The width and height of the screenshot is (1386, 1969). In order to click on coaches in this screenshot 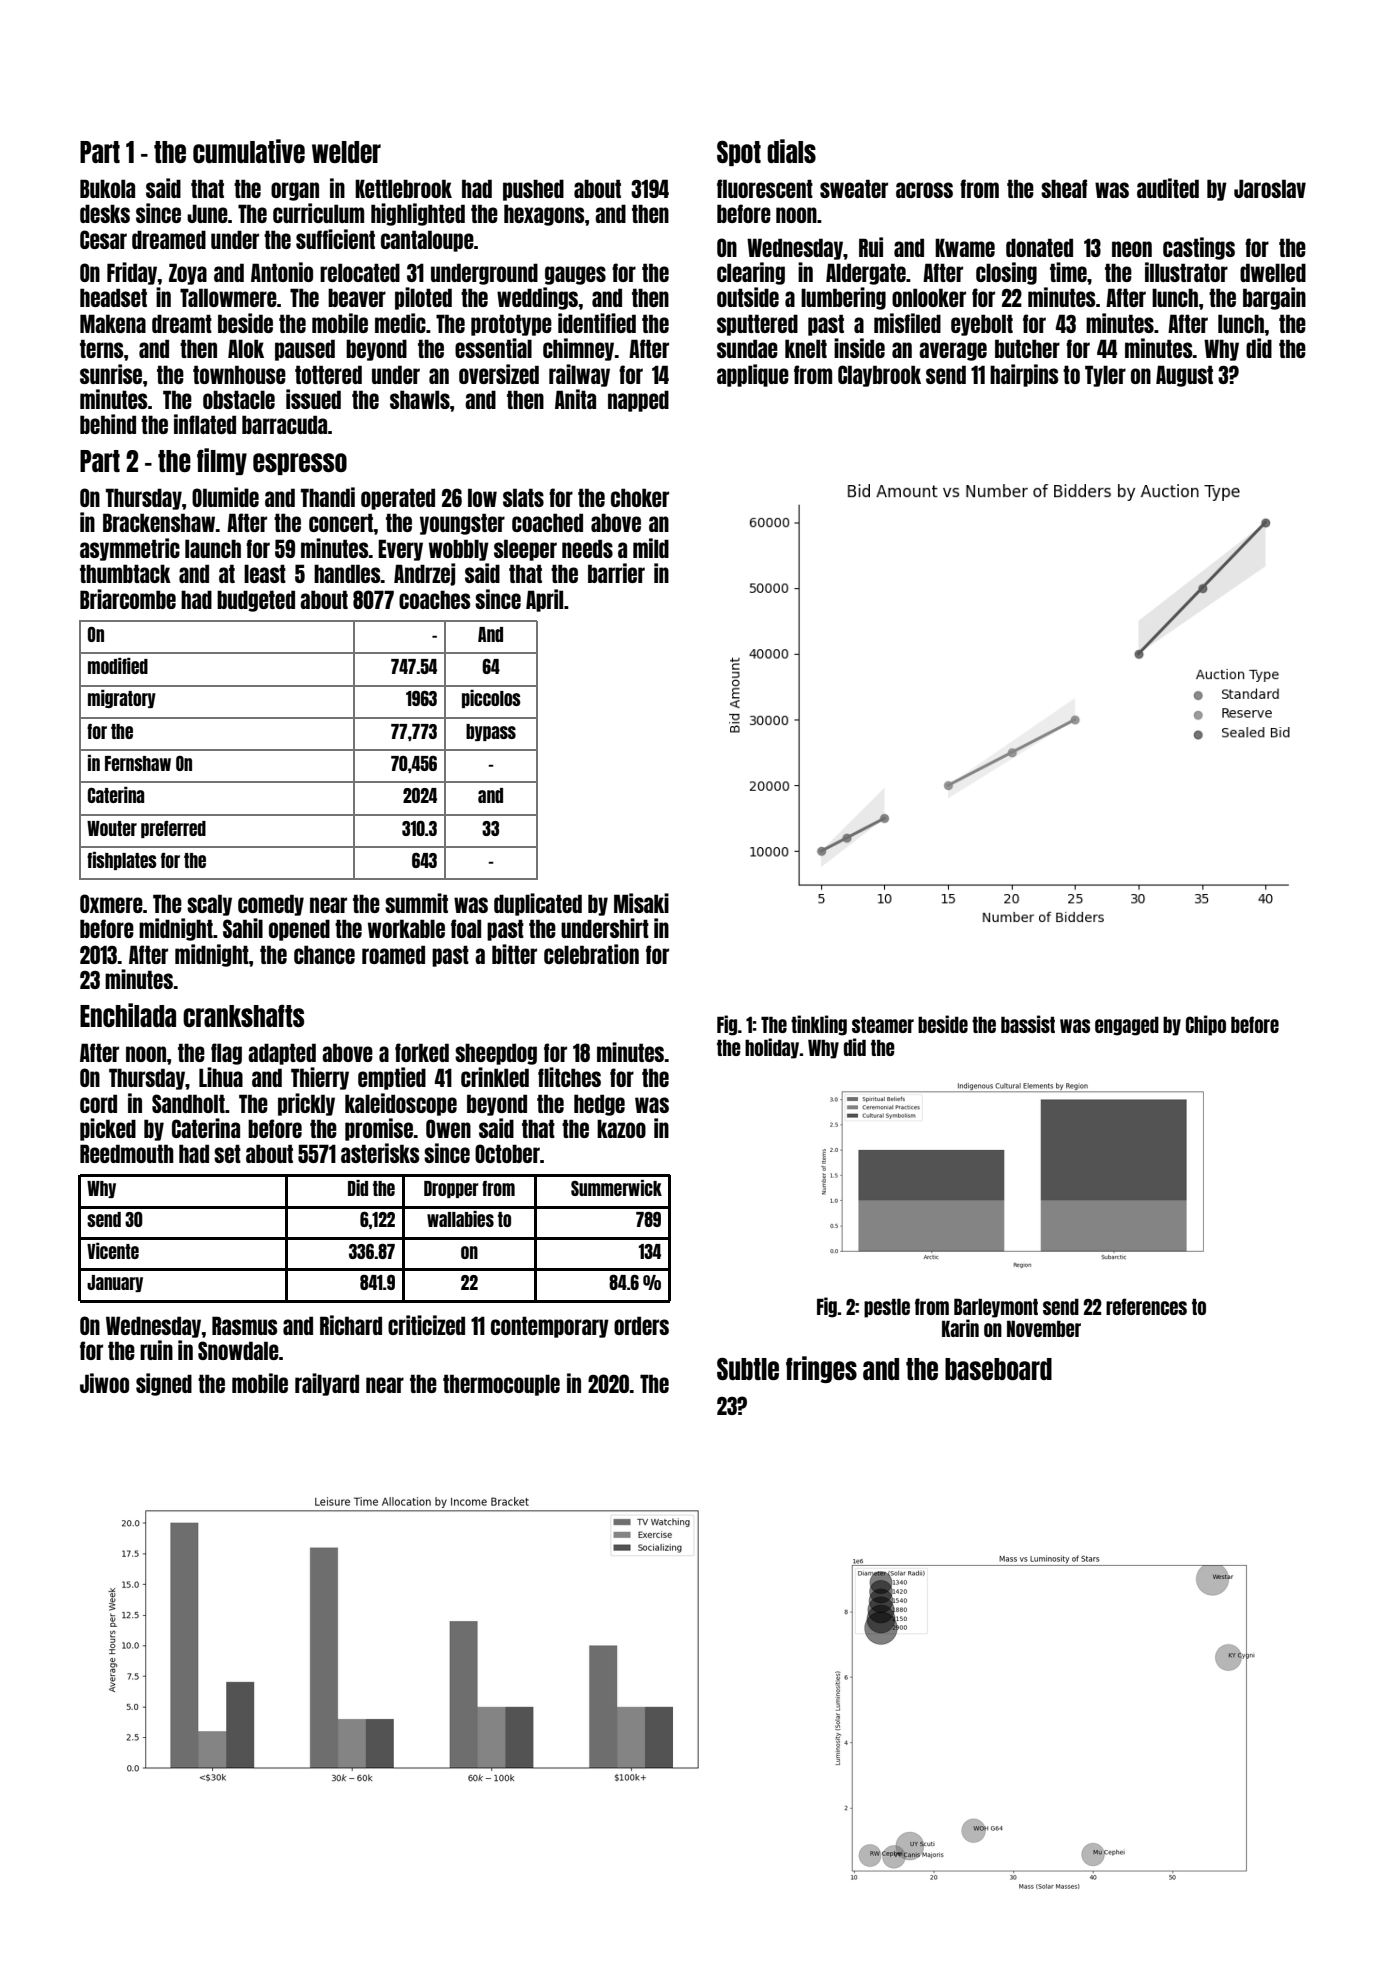, I will do `click(434, 599)`.
